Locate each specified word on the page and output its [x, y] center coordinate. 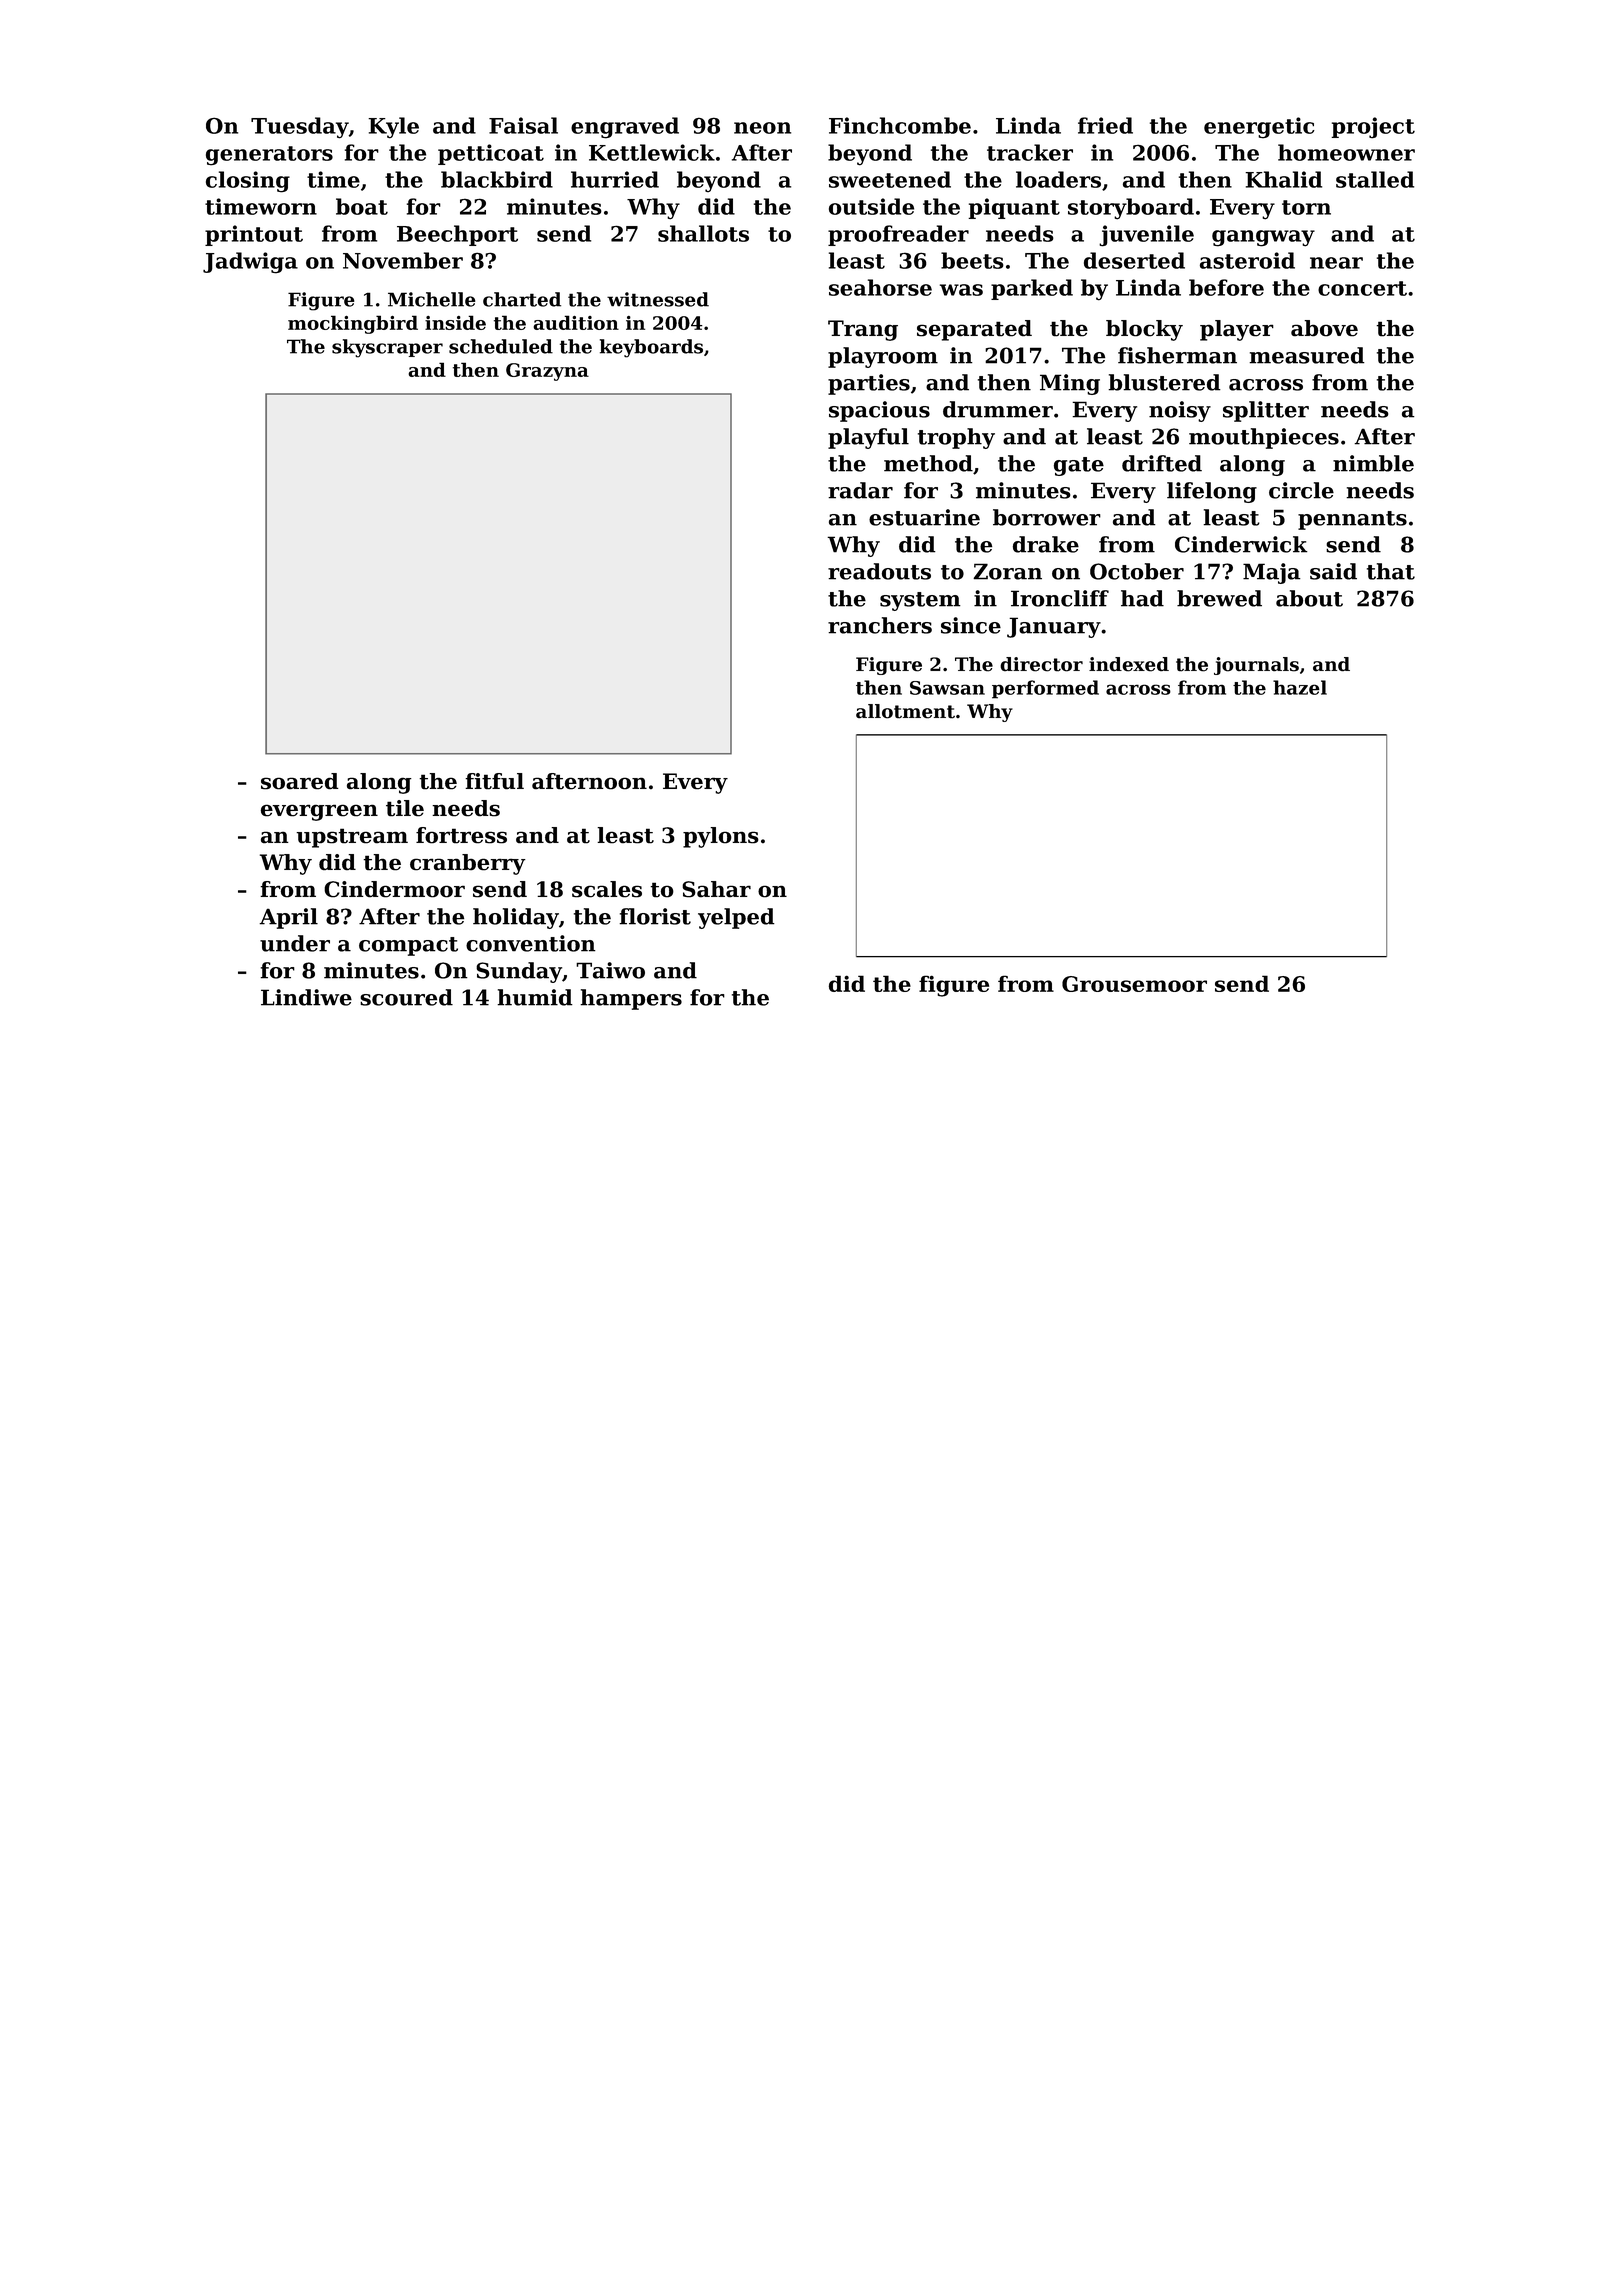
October [1137, 571]
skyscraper [387, 348]
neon [762, 128]
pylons [721, 837]
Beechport [457, 235]
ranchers [880, 625]
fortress [461, 835]
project [1373, 128]
